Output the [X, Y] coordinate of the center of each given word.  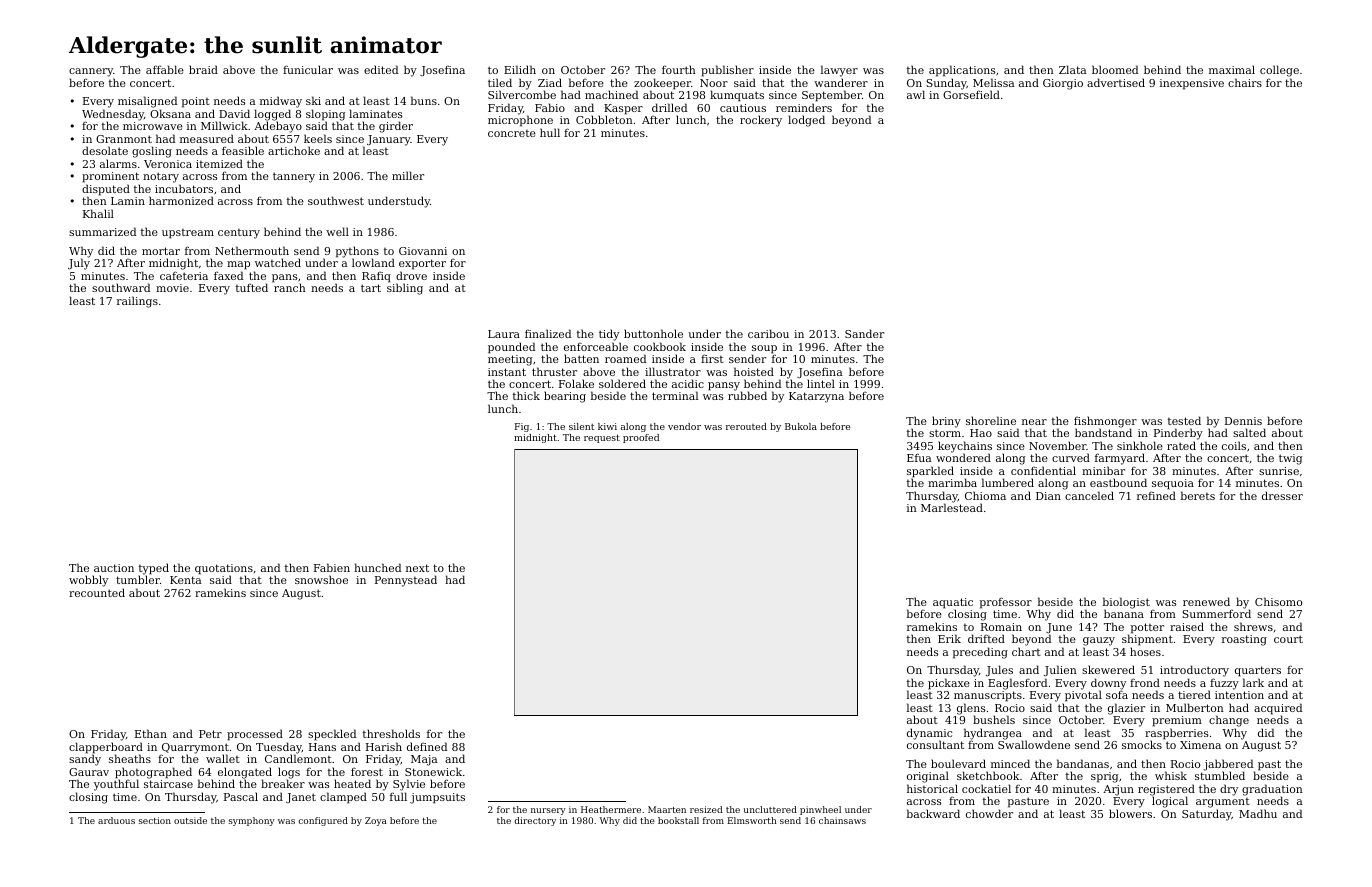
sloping [325, 115]
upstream [188, 234]
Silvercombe [522, 95]
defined [427, 746]
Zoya [376, 821]
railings [137, 302]
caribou [768, 333]
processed [255, 735]
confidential [1043, 470]
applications [962, 71]
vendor [684, 426]
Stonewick [433, 771]
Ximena [1200, 745]
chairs [1245, 82]
